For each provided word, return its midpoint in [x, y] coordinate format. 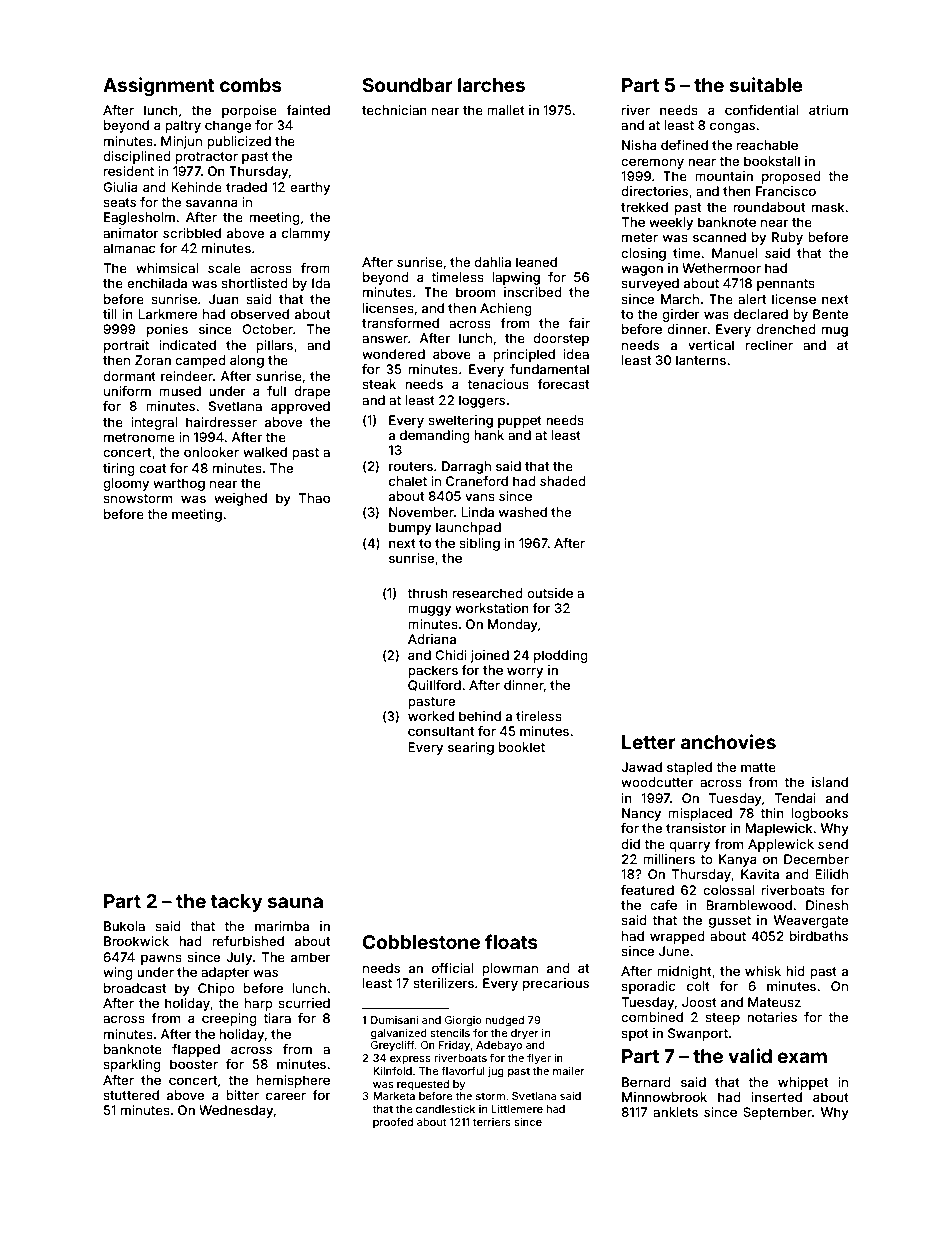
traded [246, 187]
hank [489, 435]
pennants [786, 285]
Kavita [760, 874]
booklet [522, 747]
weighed [240, 499]
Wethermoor [721, 268]
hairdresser [221, 422]
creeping [229, 1019]
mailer [569, 1071]
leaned [536, 262]
